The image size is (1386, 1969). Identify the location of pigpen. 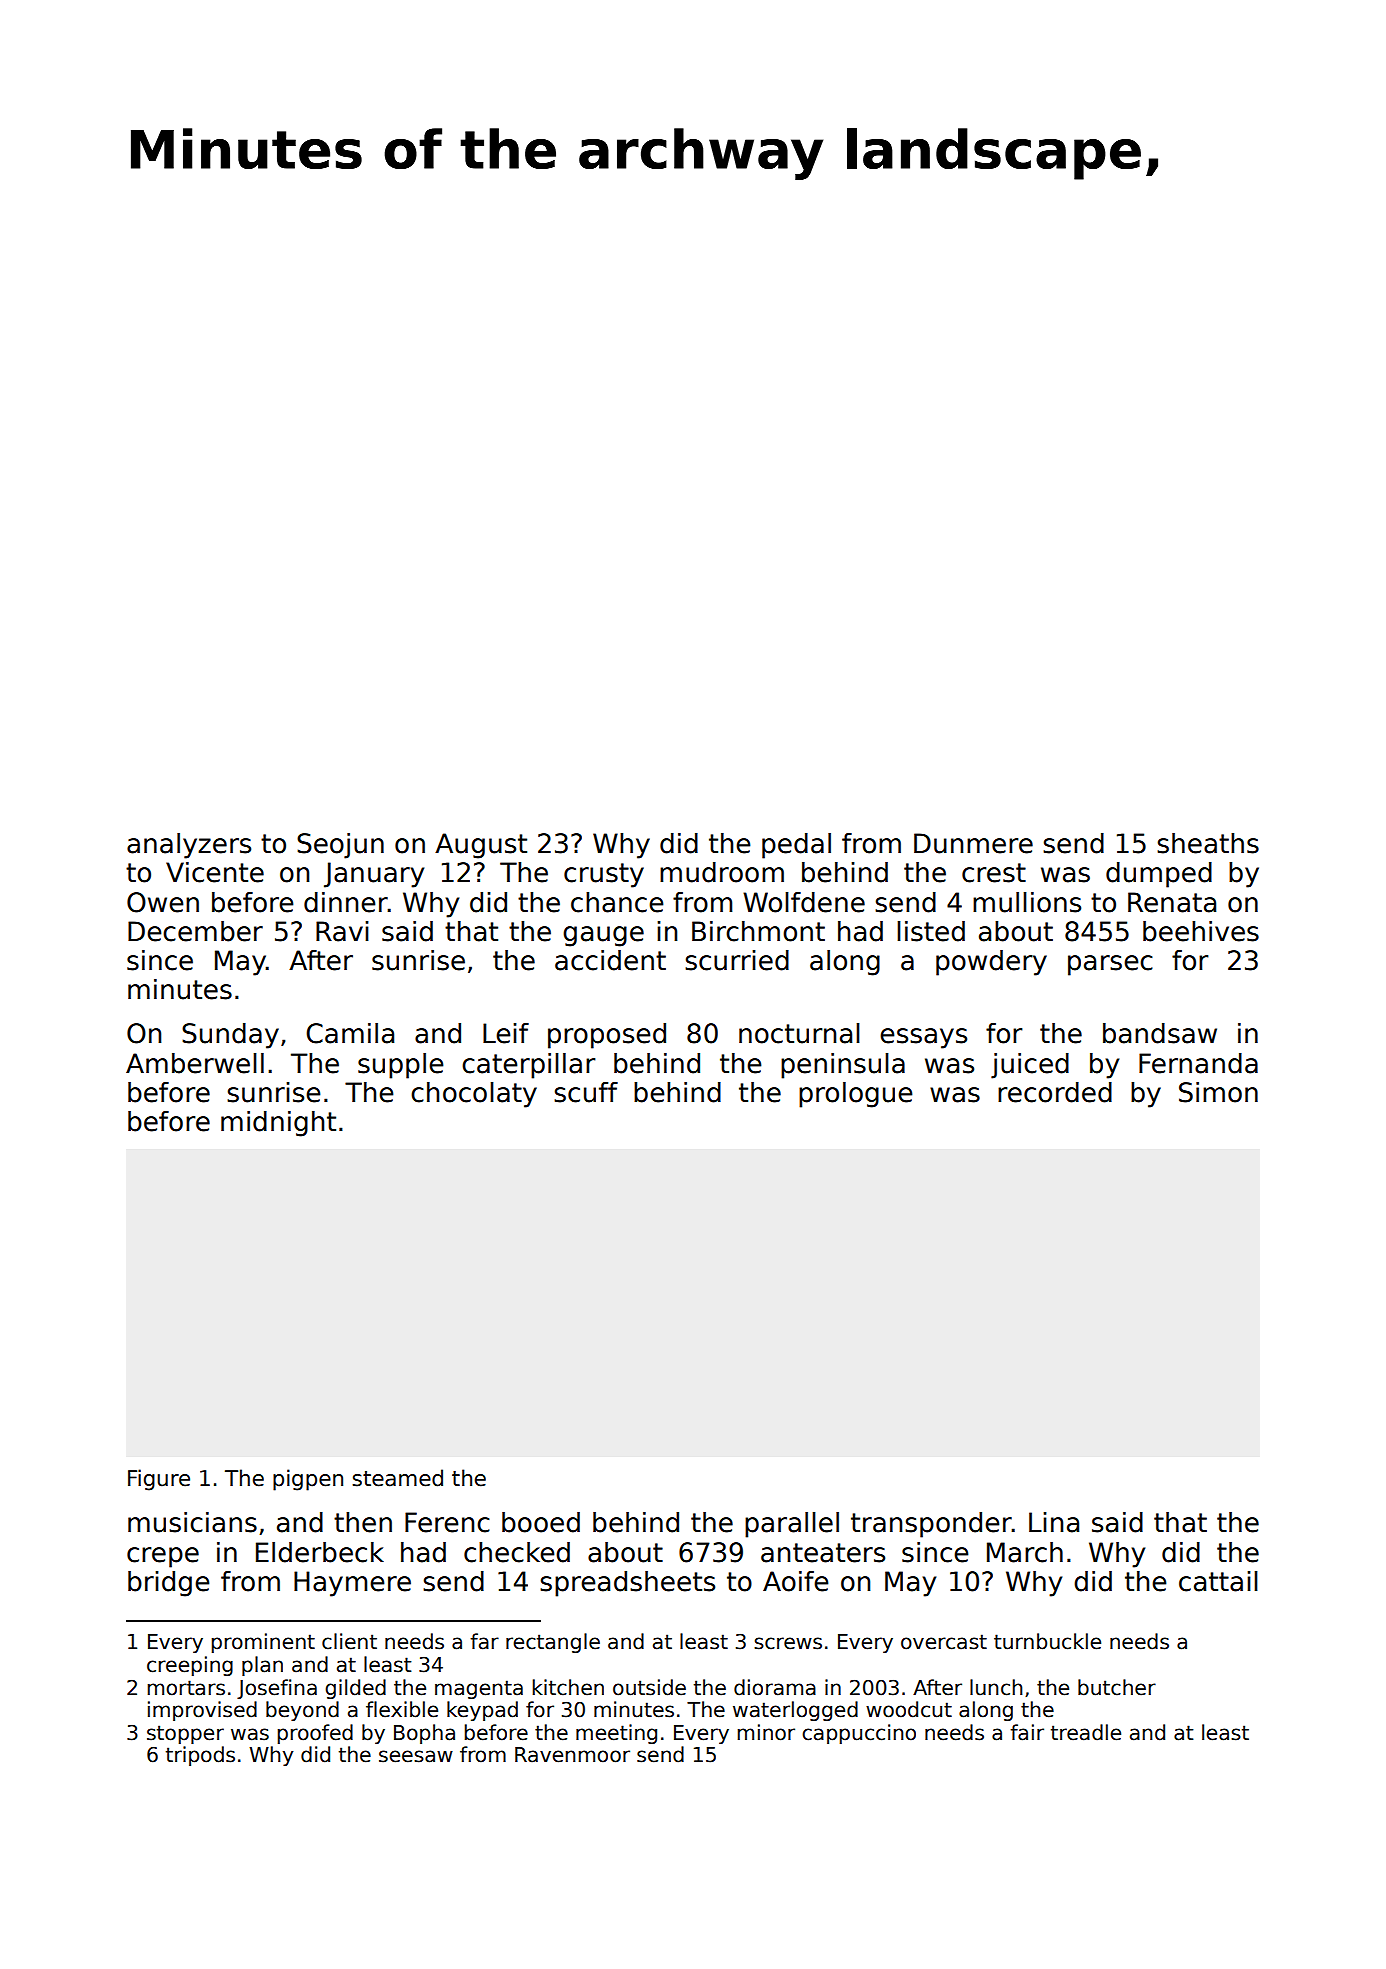
(308, 1480).
